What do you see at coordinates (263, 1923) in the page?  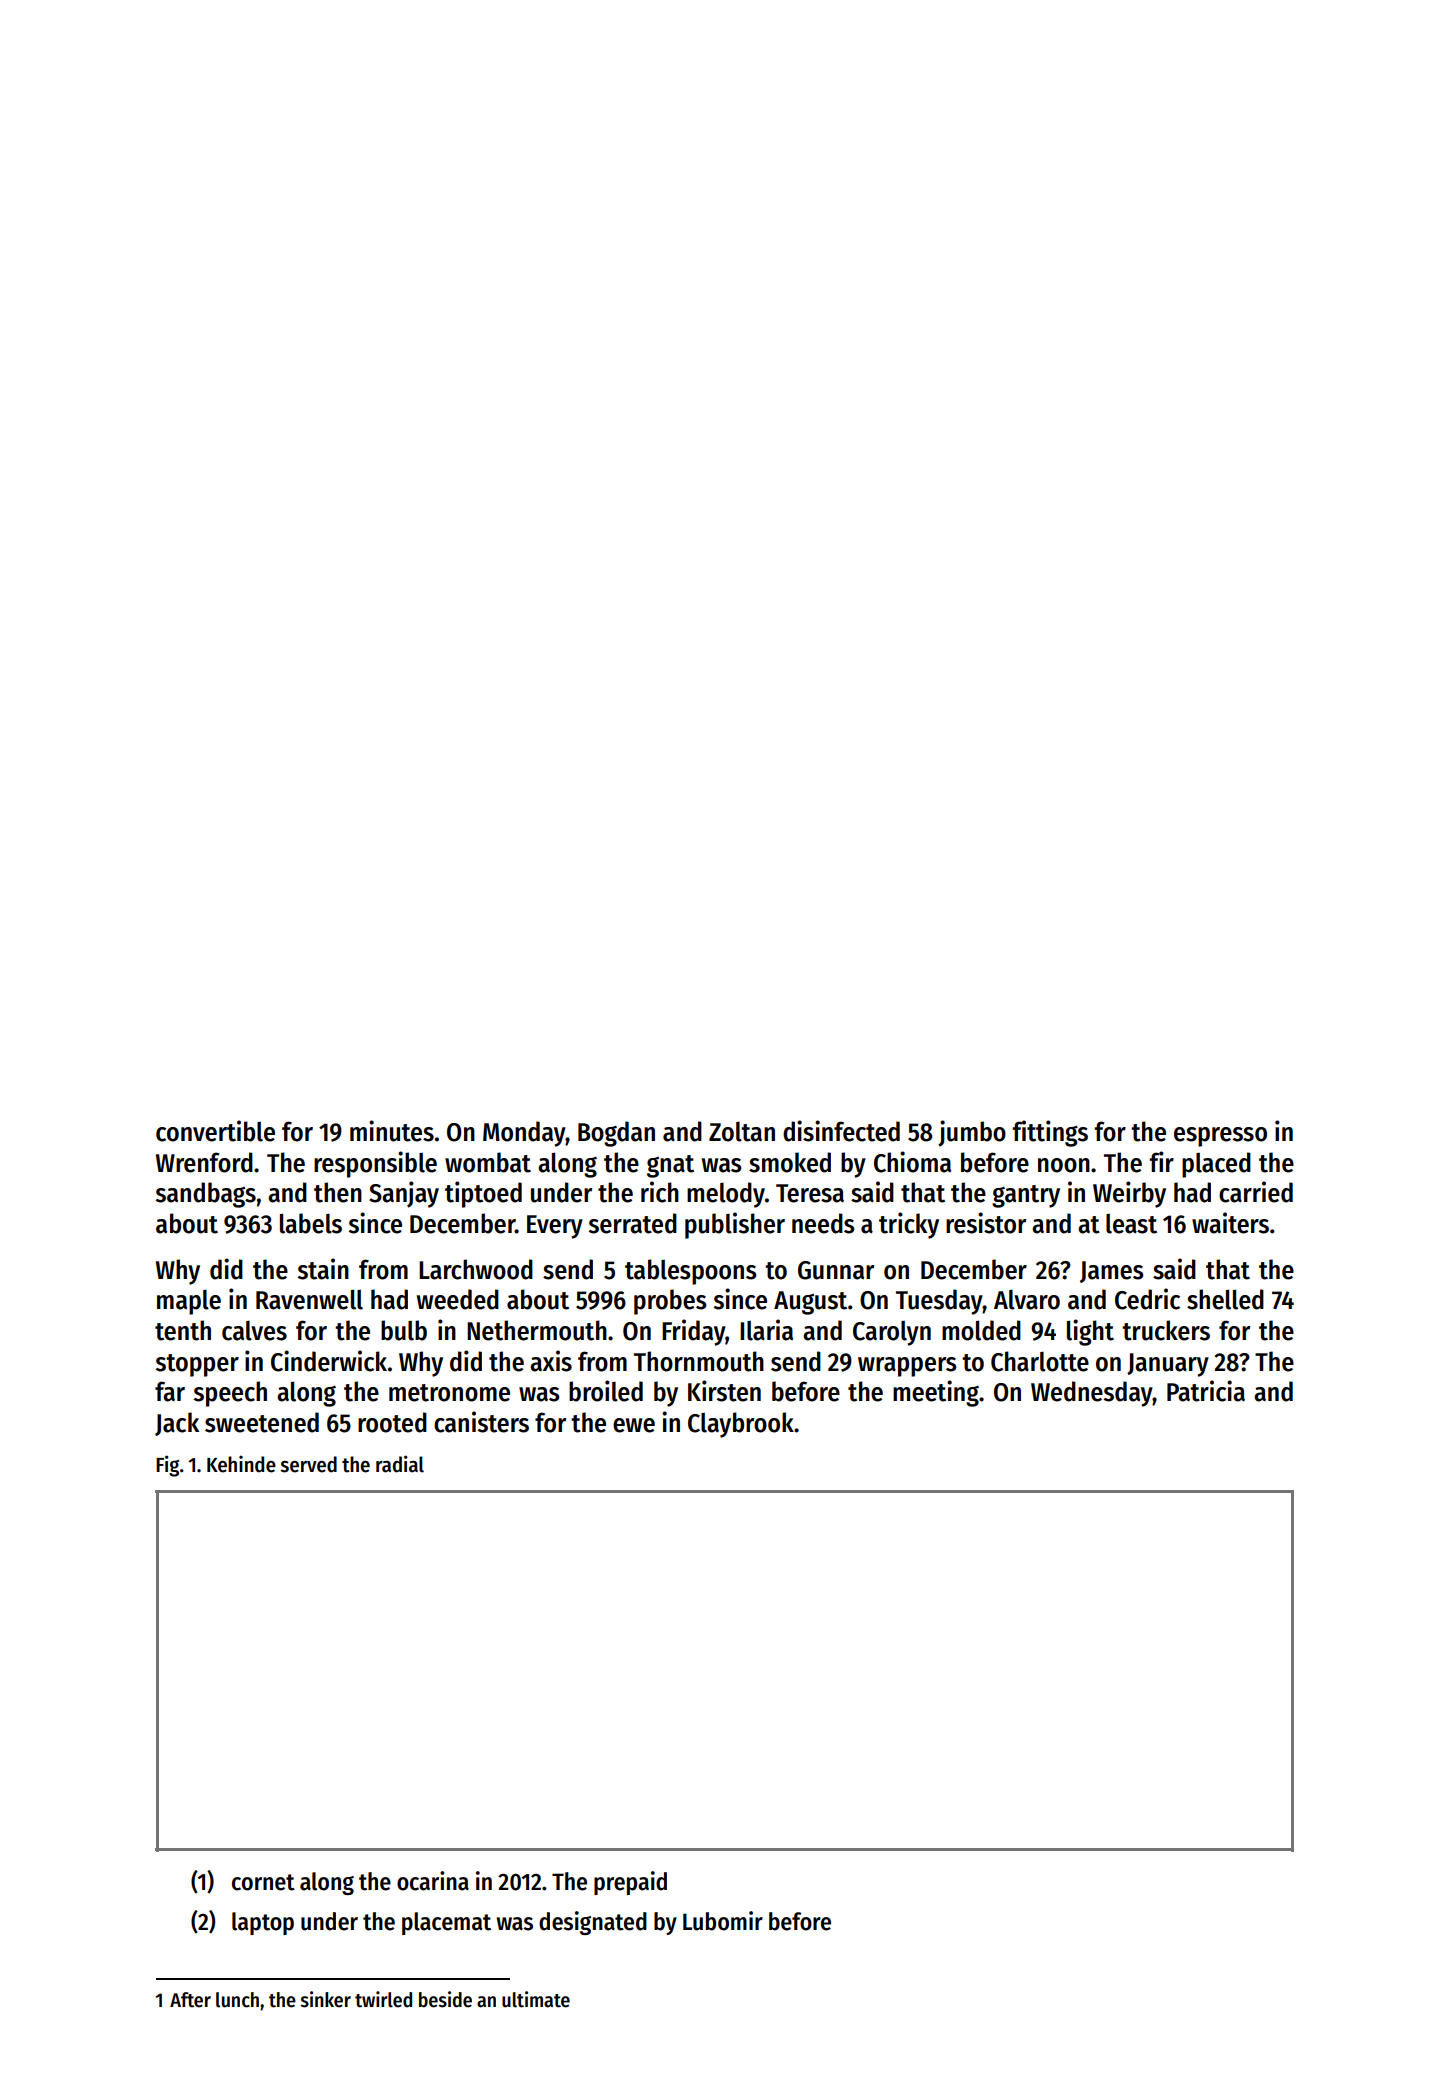 I see `laptop` at bounding box center [263, 1923].
